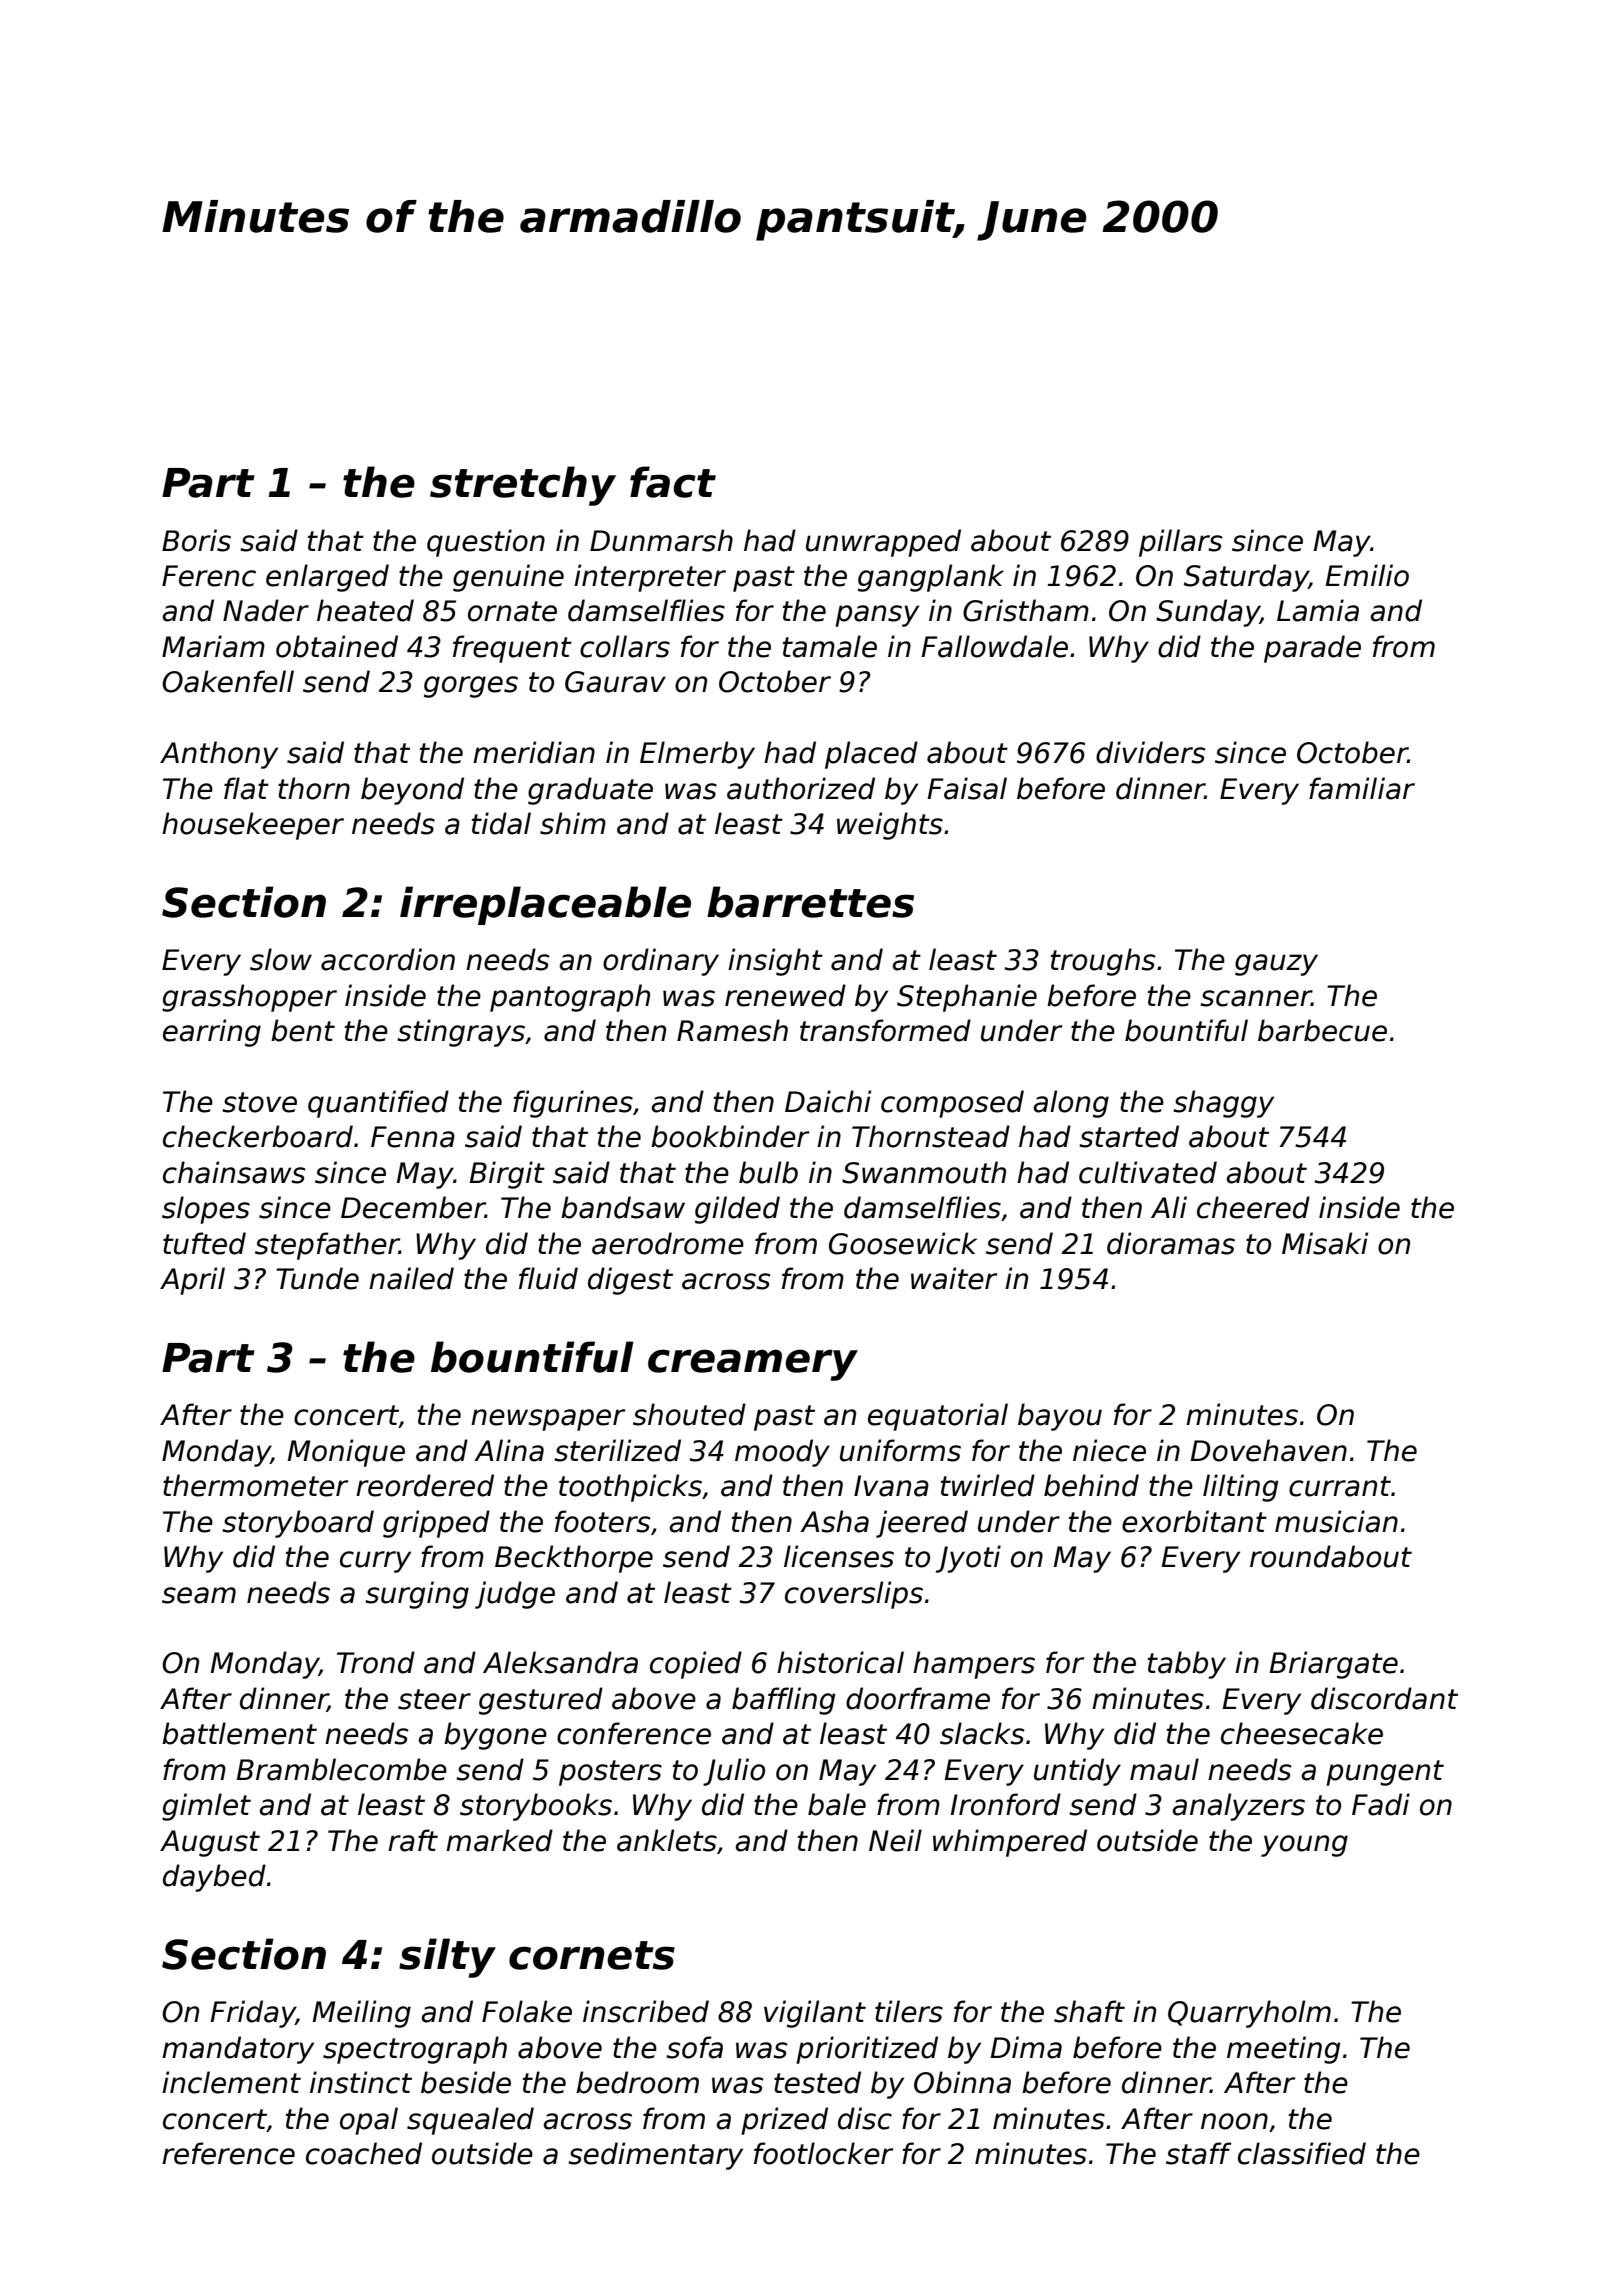  What do you see at coordinates (369, 2121) in the image?
I see `opal` at bounding box center [369, 2121].
